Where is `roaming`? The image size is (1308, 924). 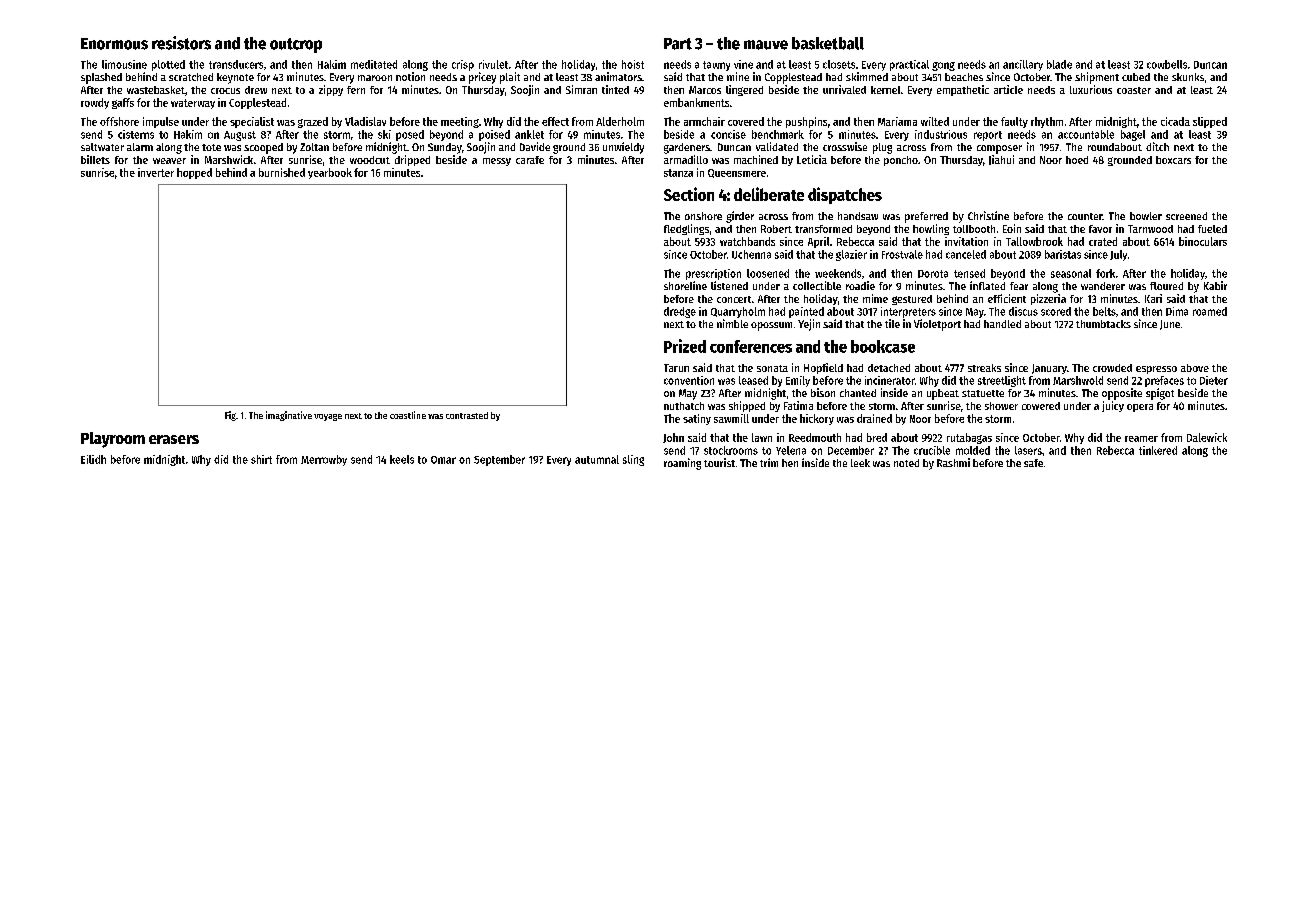
roaming is located at coordinates (682, 464).
